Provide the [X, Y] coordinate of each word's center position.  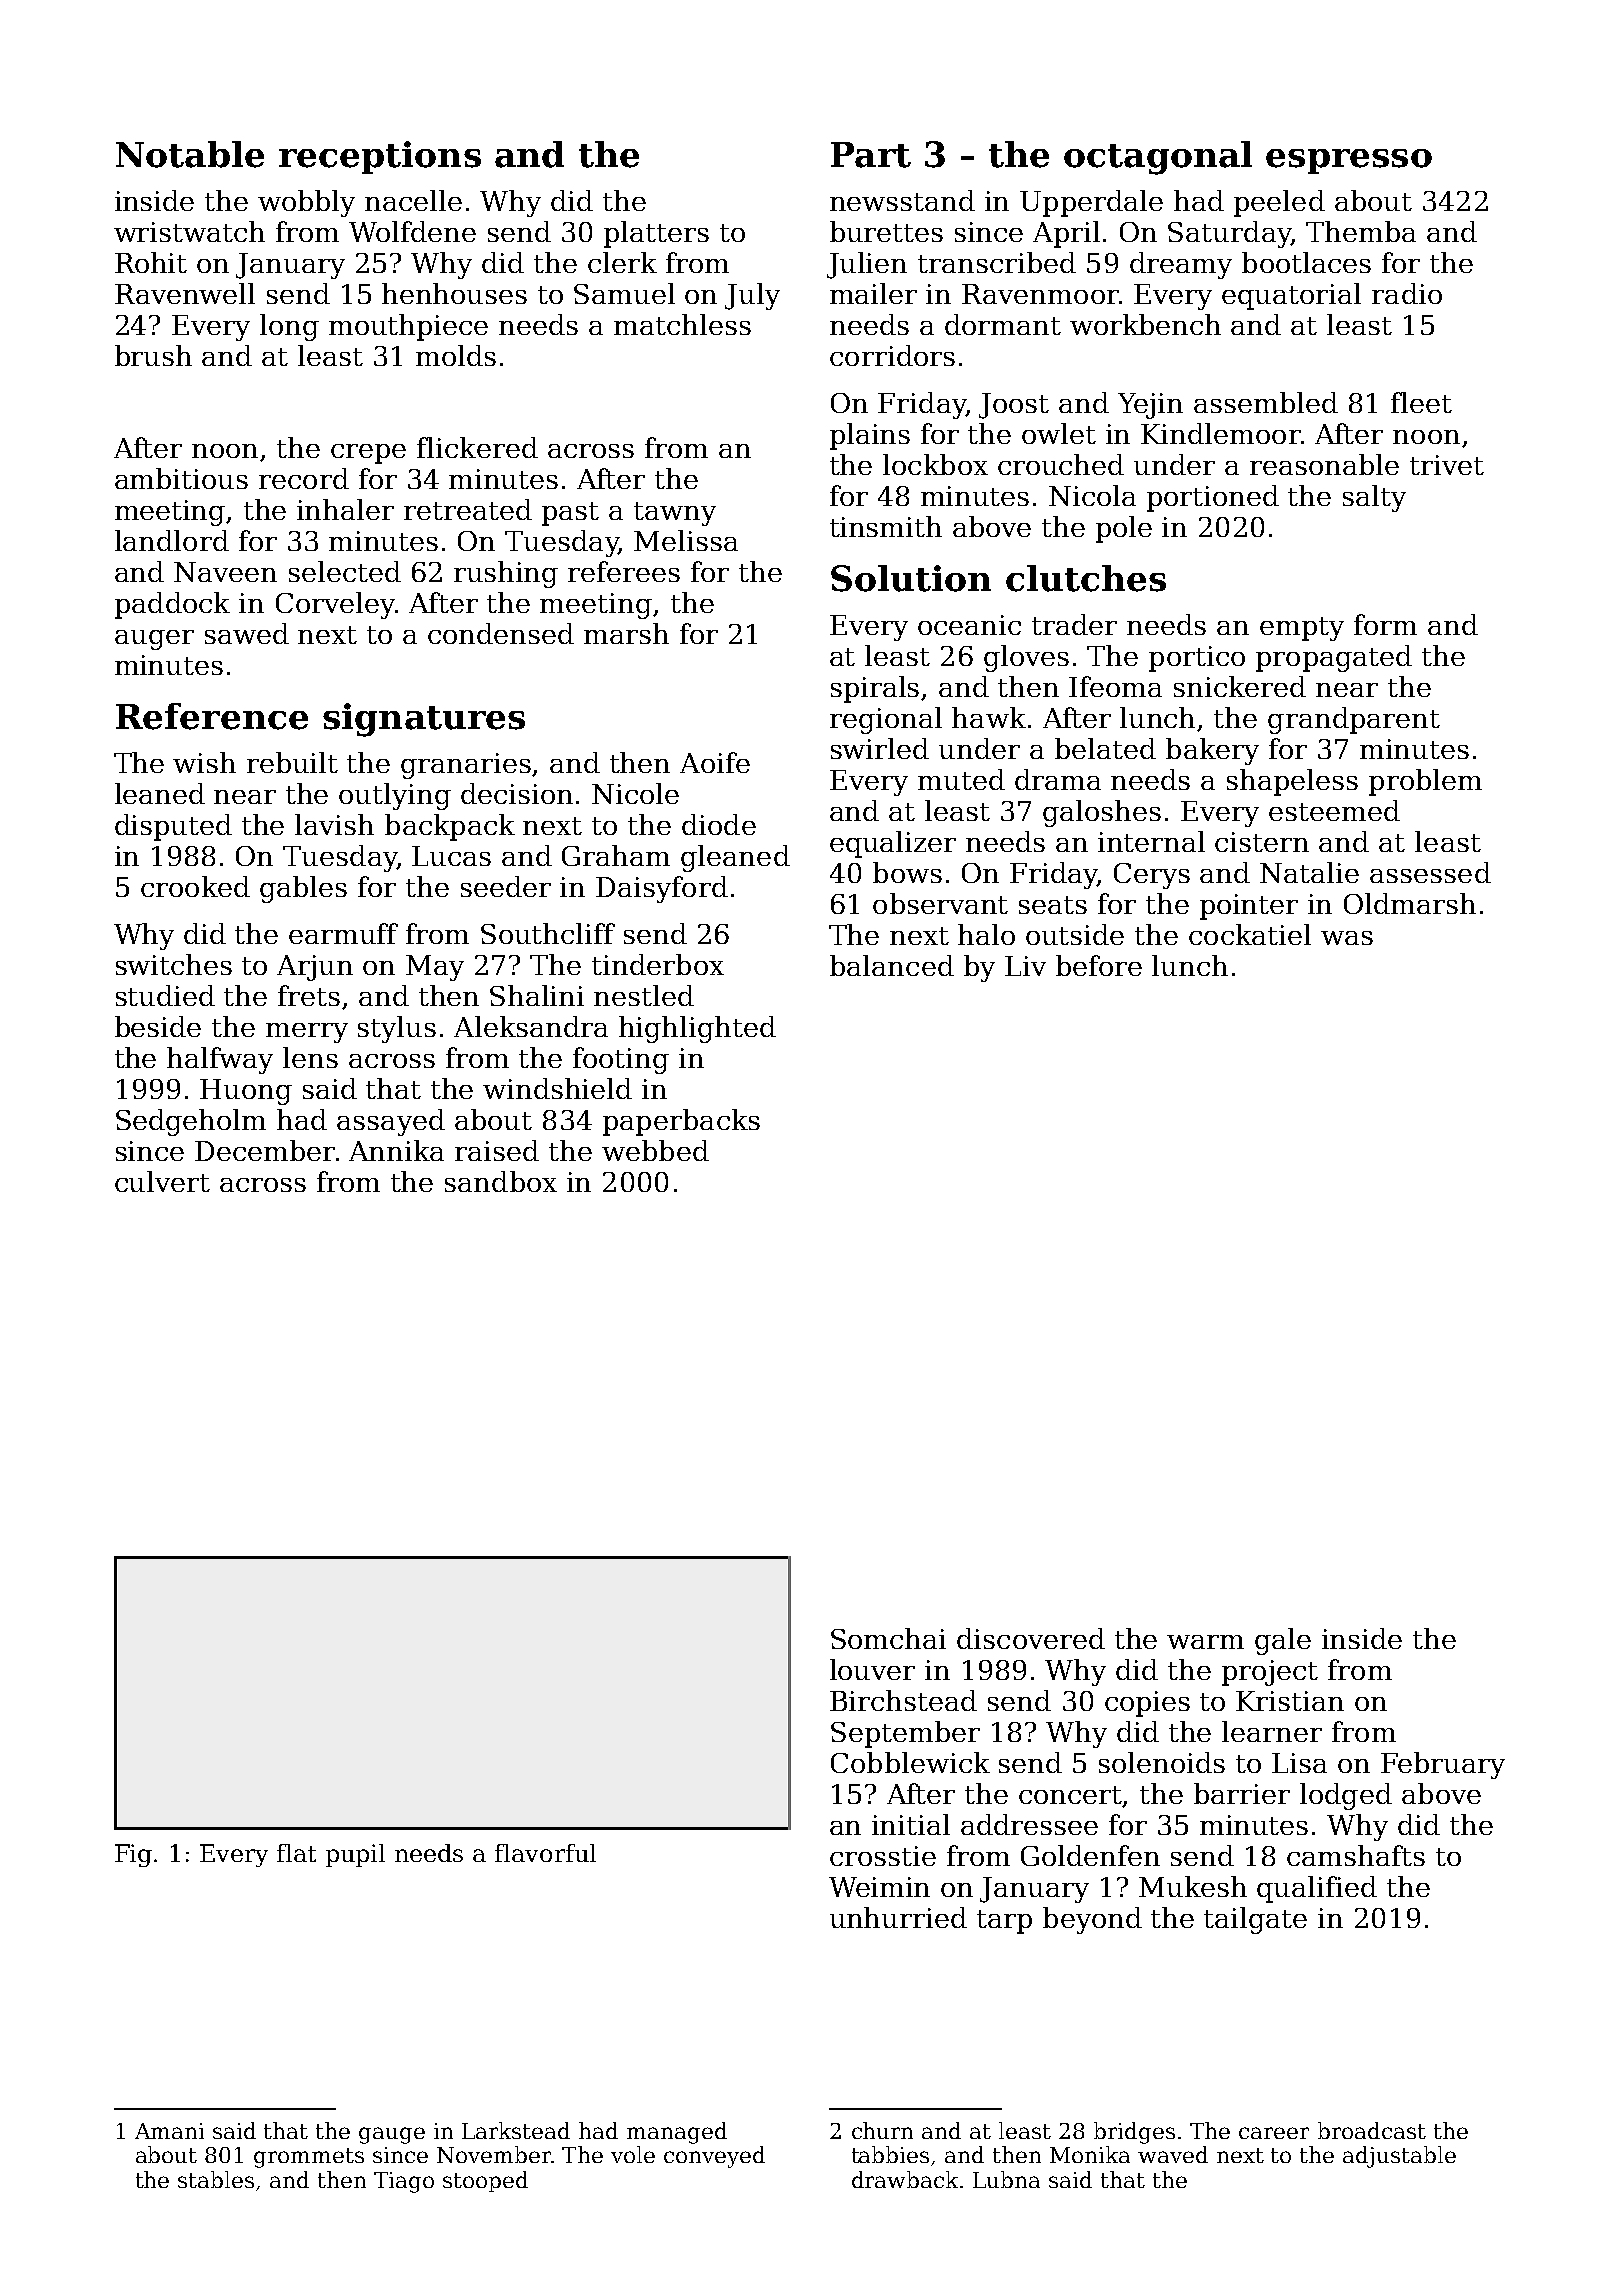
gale [1283, 1641]
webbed [655, 1150]
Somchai [888, 1638]
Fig [133, 1855]
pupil [355, 1855]
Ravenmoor [1040, 294]
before [1099, 965]
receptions [380, 157]
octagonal [1158, 158]
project [1270, 1673]
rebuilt [292, 762]
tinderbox [658, 964]
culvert [162, 1181]
